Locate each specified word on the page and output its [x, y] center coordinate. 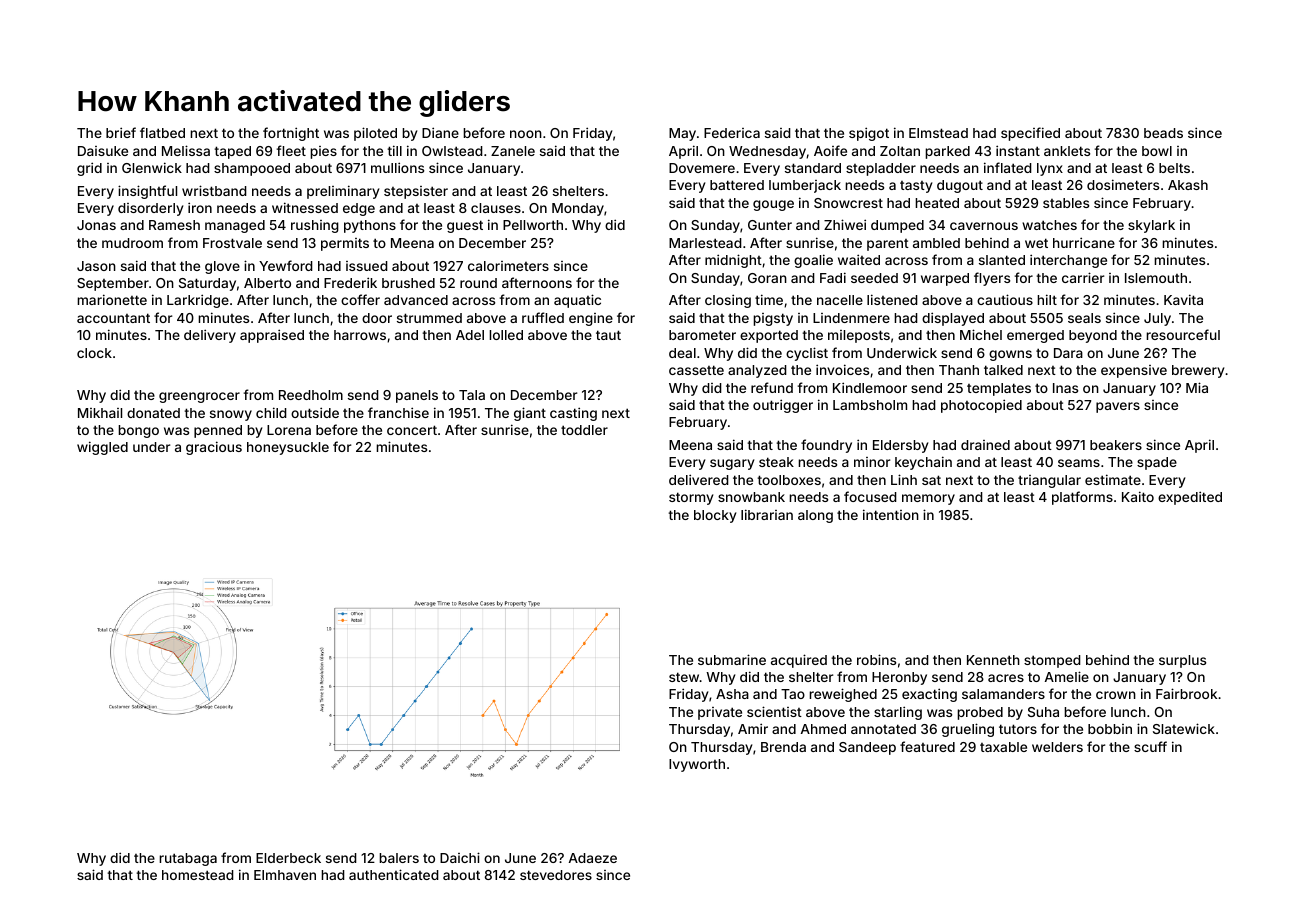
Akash [1188, 185]
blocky [715, 516]
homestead [198, 875]
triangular [1049, 481]
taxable [1003, 747]
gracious [214, 448]
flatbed [162, 132]
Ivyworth [697, 765]
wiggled [102, 448]
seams [1079, 463]
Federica [732, 133]
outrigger [783, 406]
